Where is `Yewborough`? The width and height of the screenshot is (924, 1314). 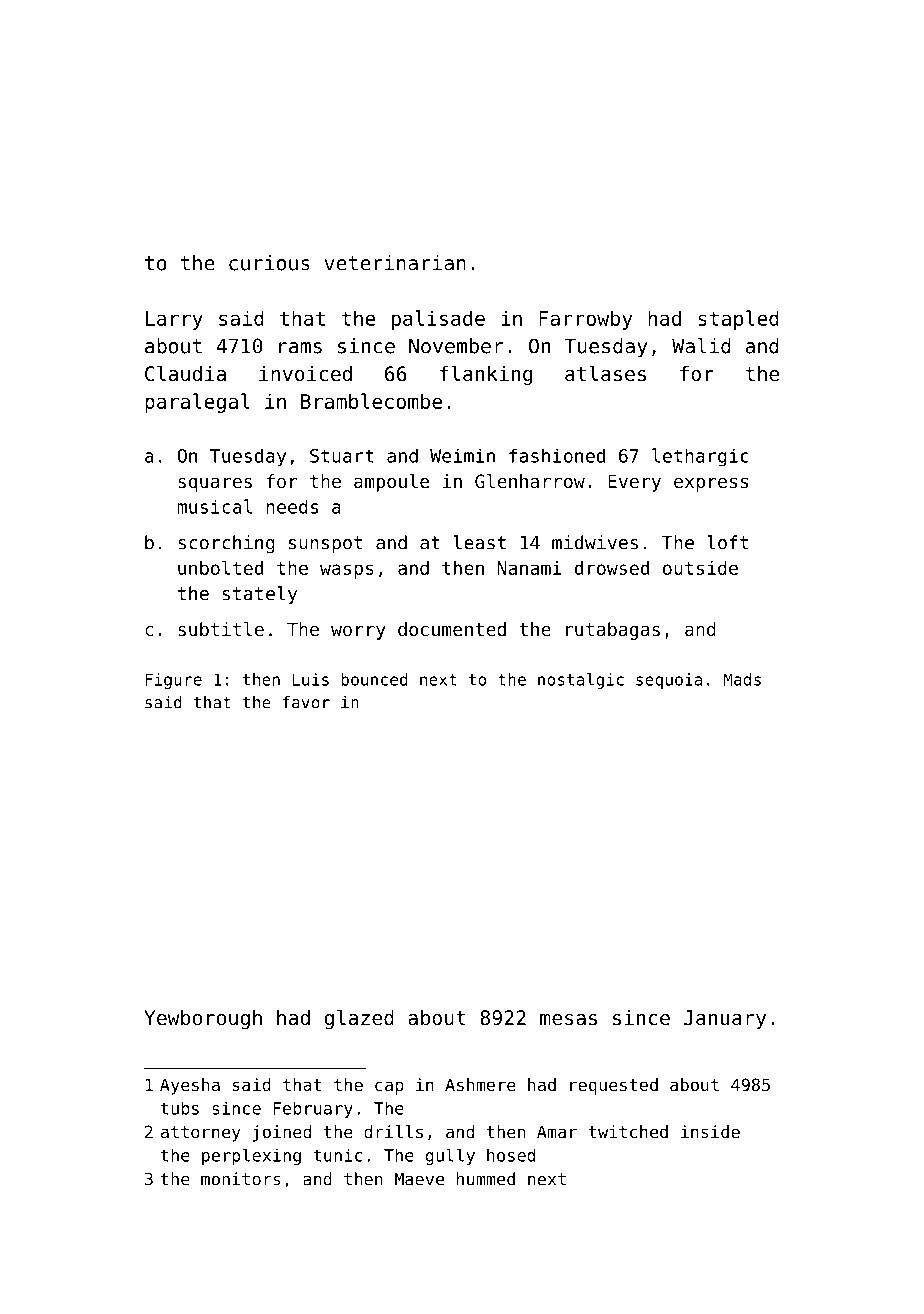 Yewborough is located at coordinates (203, 1020).
